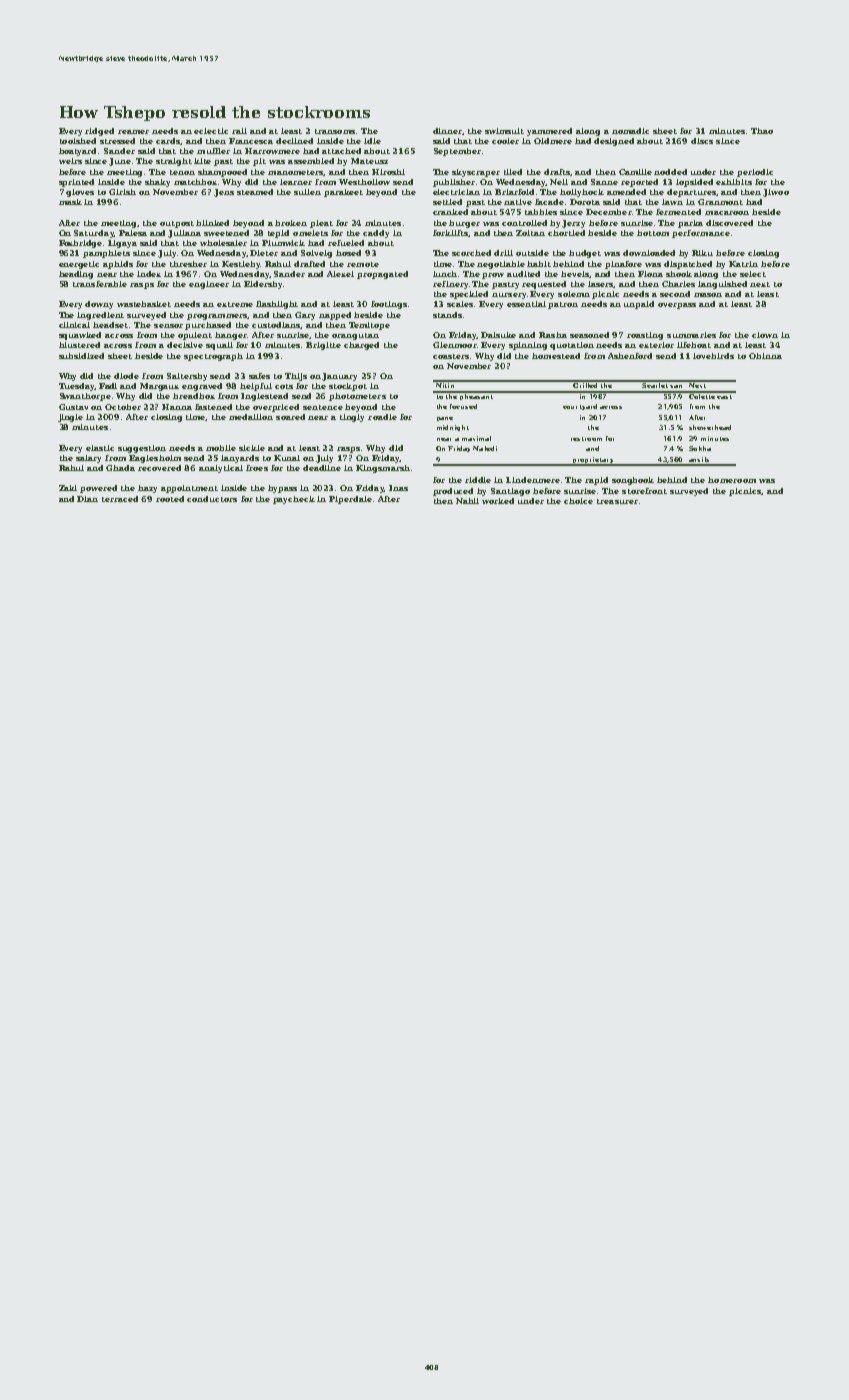  I want to click on courtyard, so click(580, 407).
